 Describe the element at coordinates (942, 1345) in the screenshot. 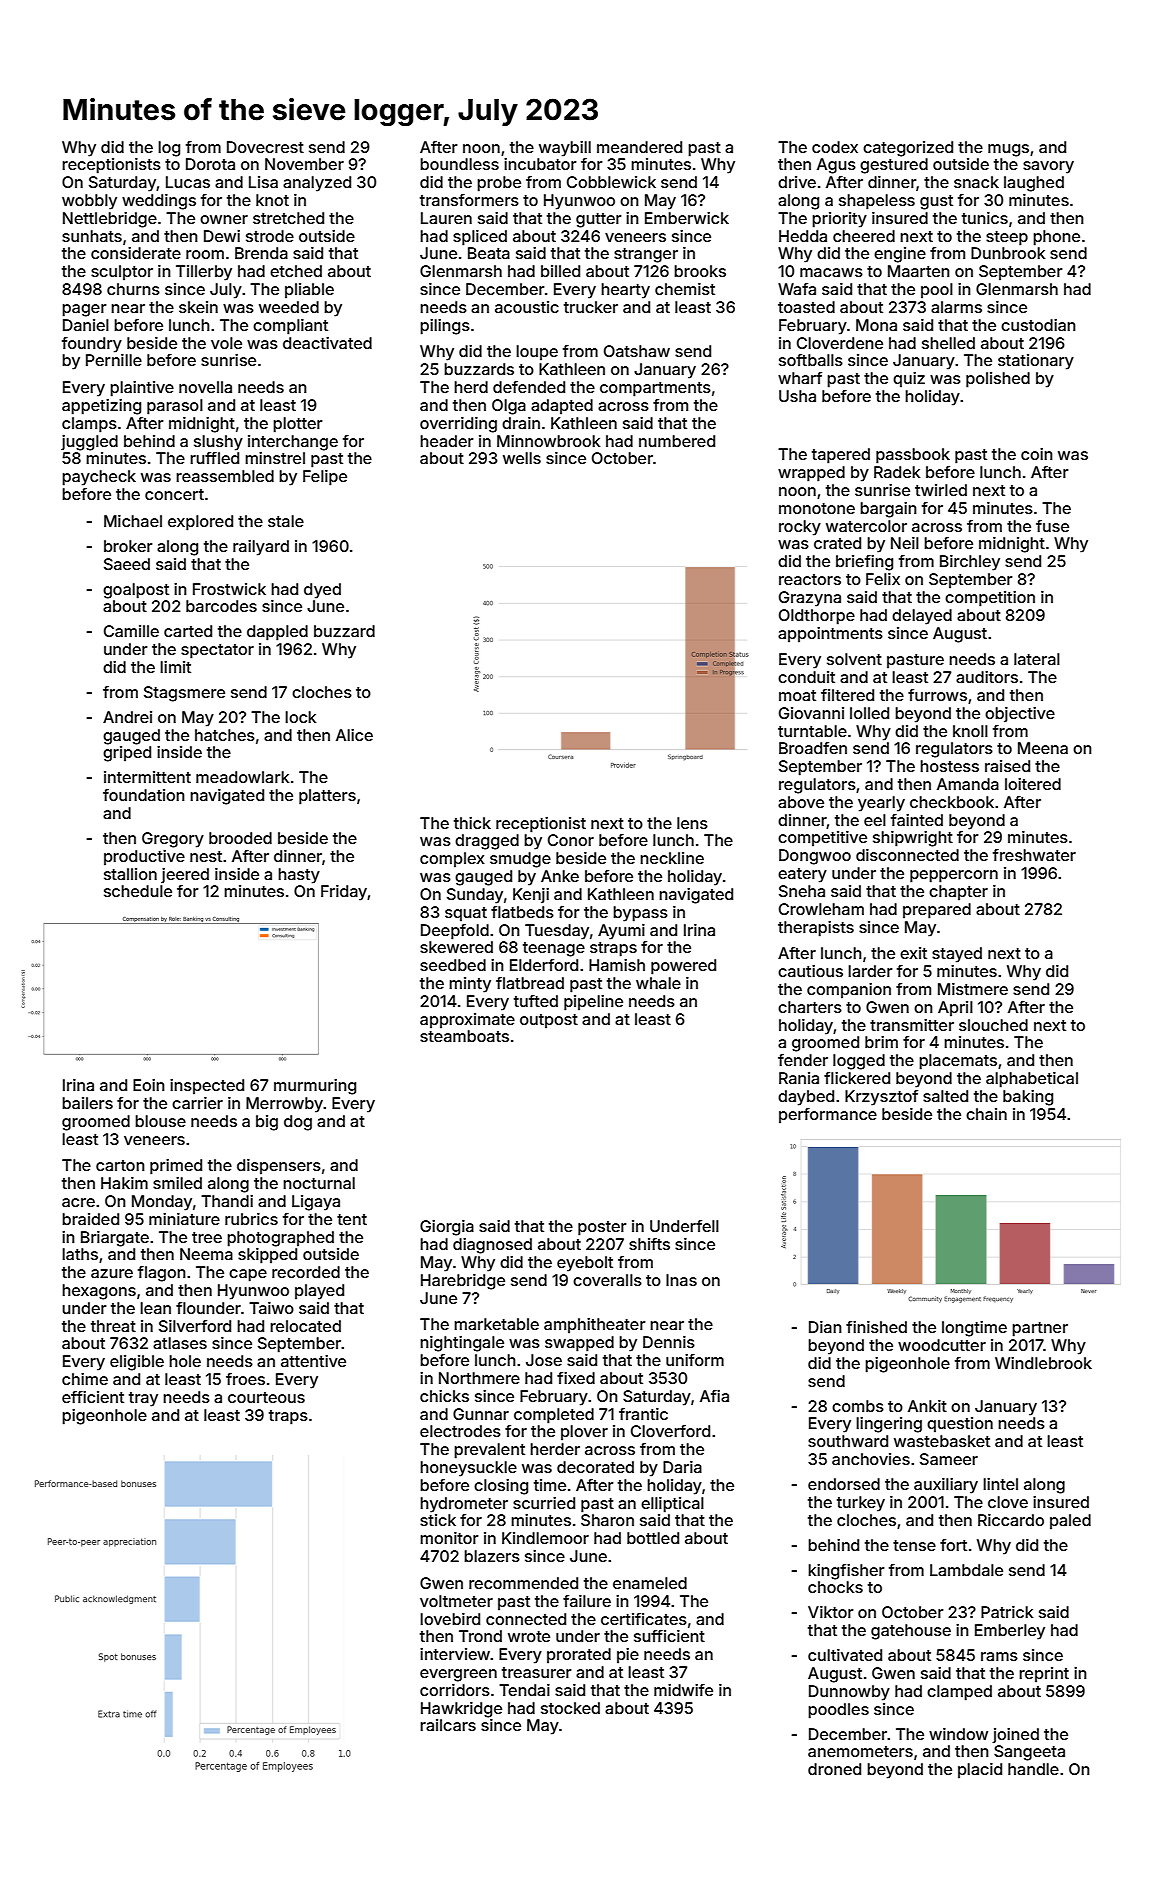

I see `woodcutter` at that location.
